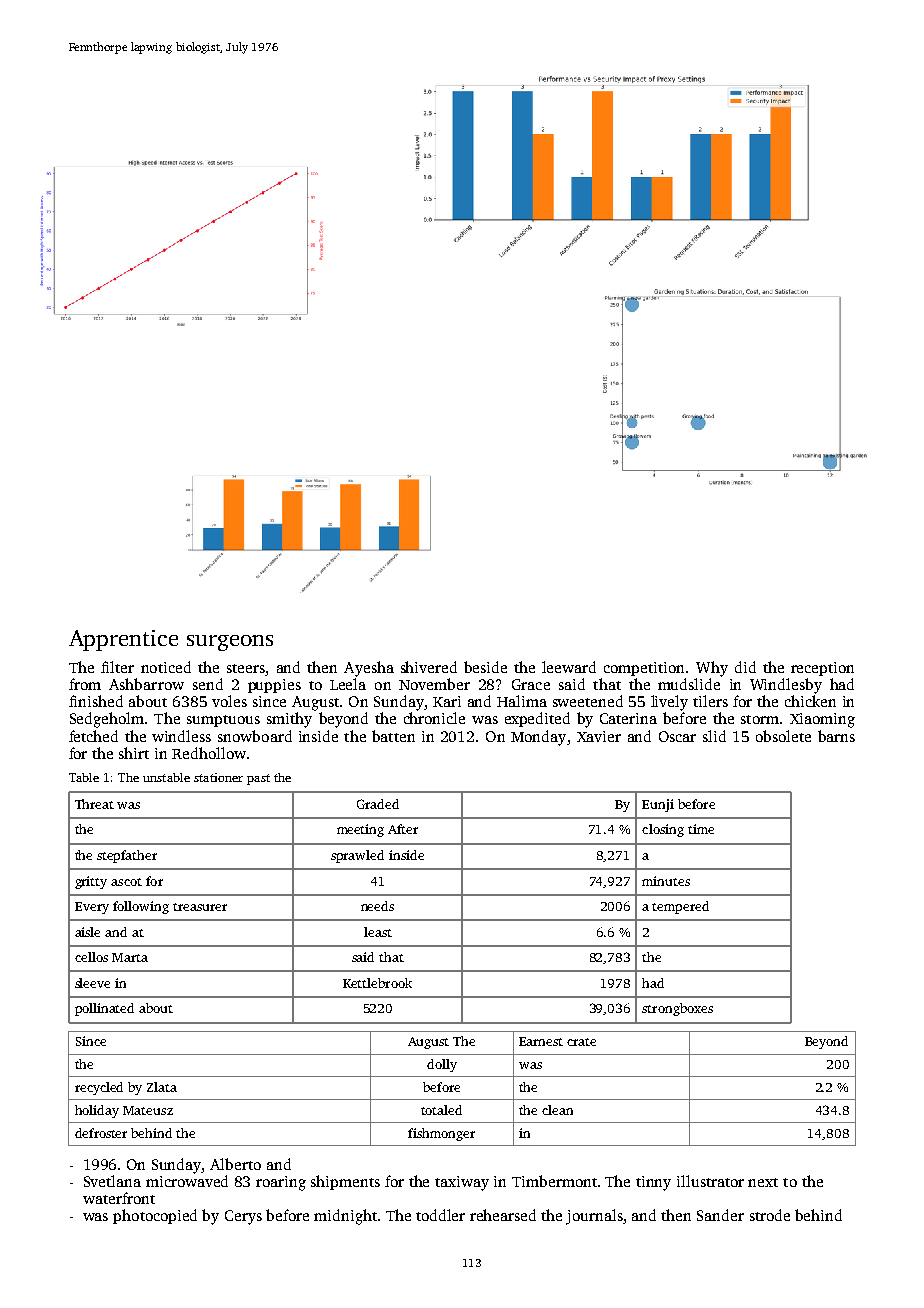 The height and width of the document is (1308, 924). Describe the element at coordinates (369, 669) in the document. I see `Ayesha` at that location.
